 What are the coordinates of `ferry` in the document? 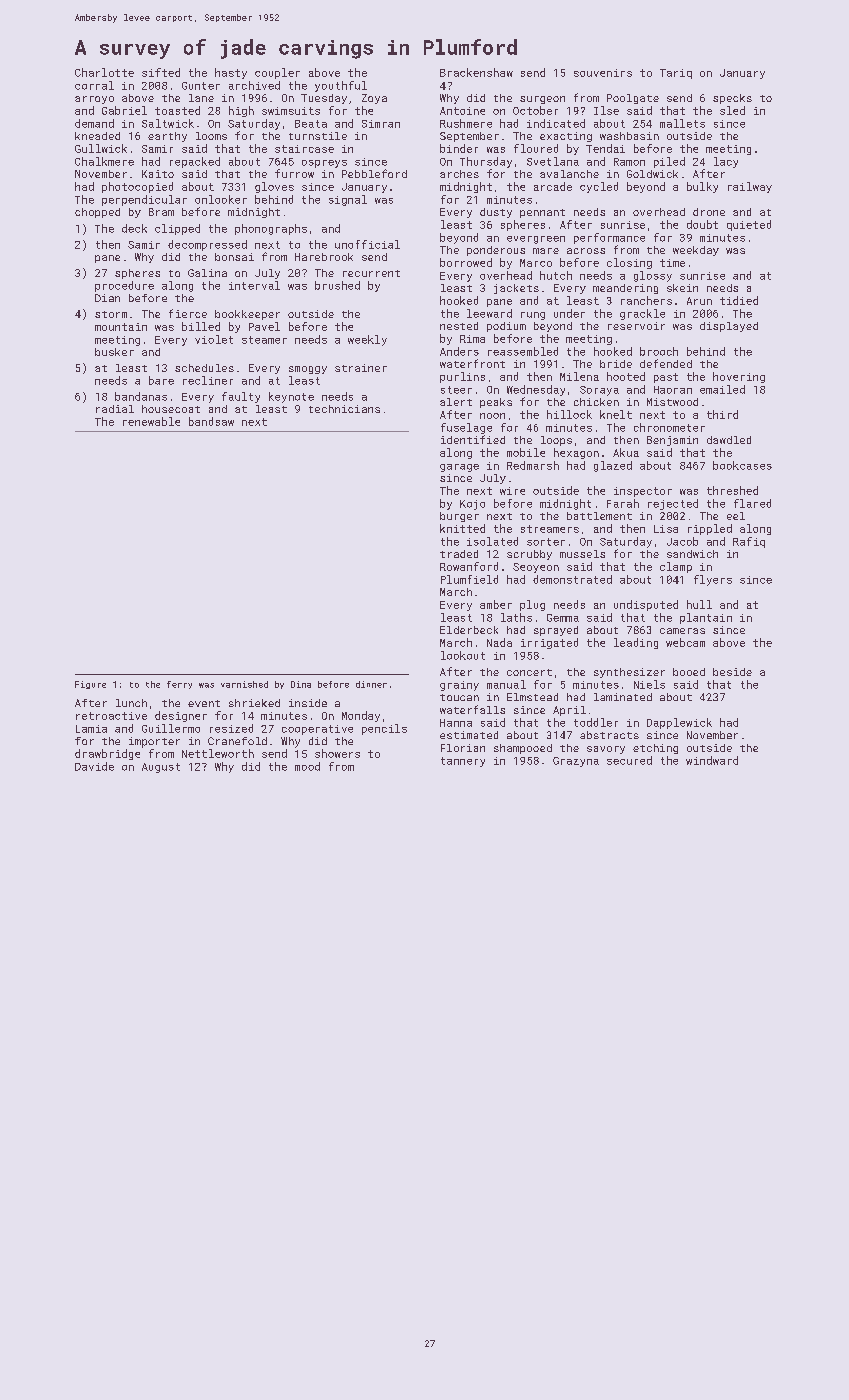 It's located at (179, 685).
